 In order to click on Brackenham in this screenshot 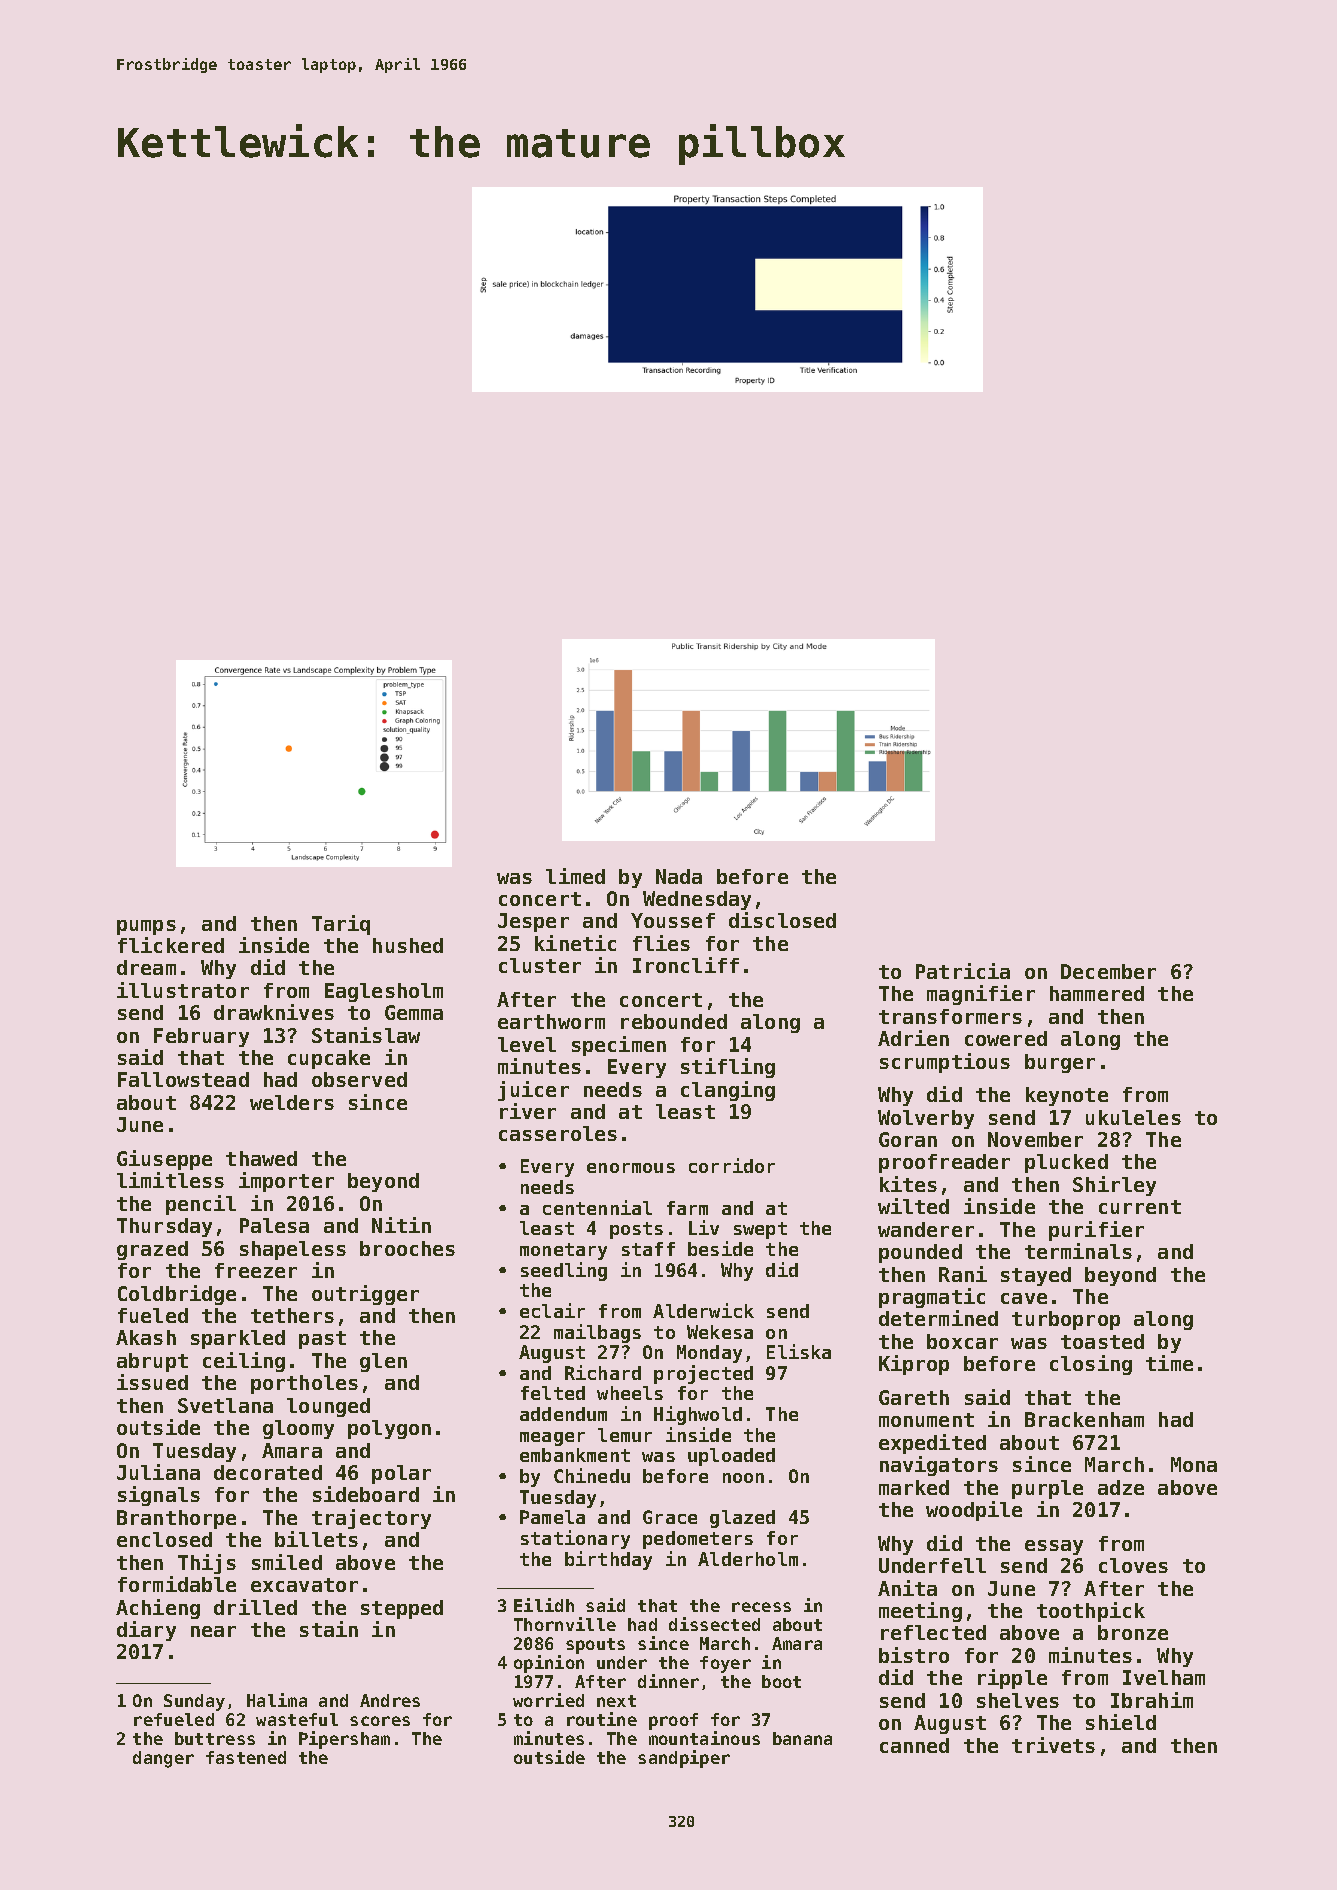, I will do `click(1084, 1419)`.
